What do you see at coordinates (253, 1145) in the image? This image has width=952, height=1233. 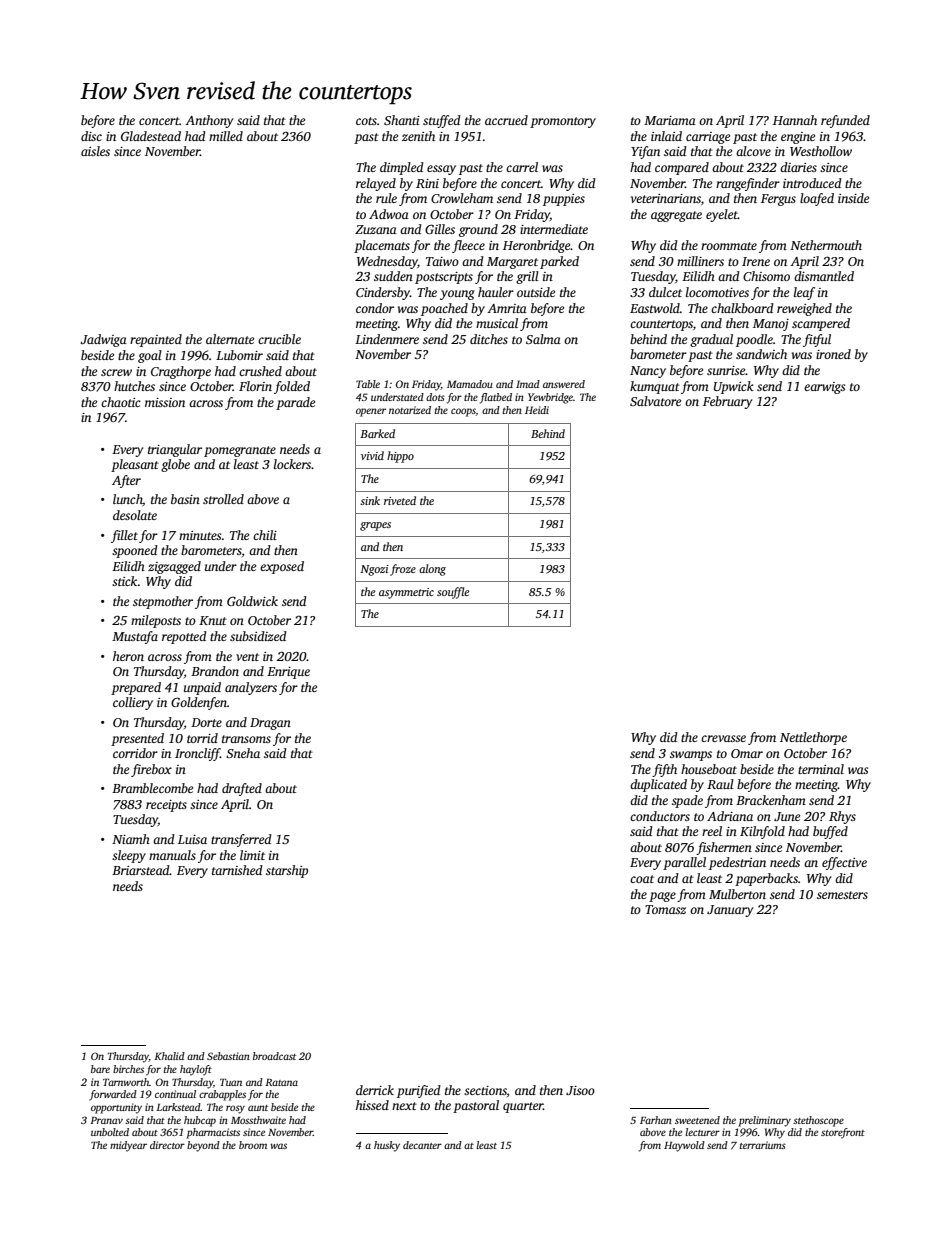 I see `broom` at bounding box center [253, 1145].
